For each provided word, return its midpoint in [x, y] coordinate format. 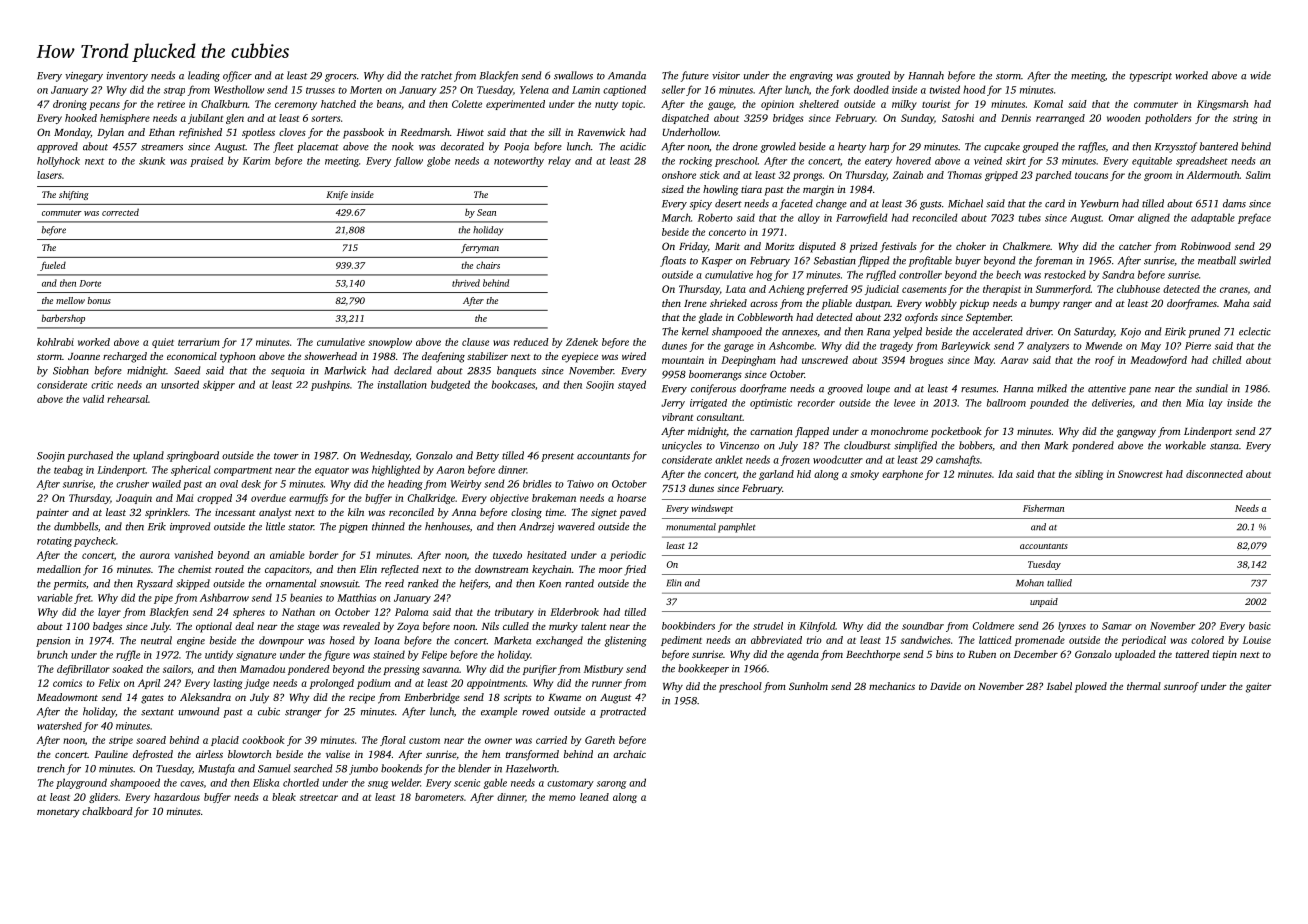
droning [70, 105]
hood [974, 89]
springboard [193, 456]
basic [1260, 626]
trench [51, 768]
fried [635, 570]
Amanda [627, 75]
